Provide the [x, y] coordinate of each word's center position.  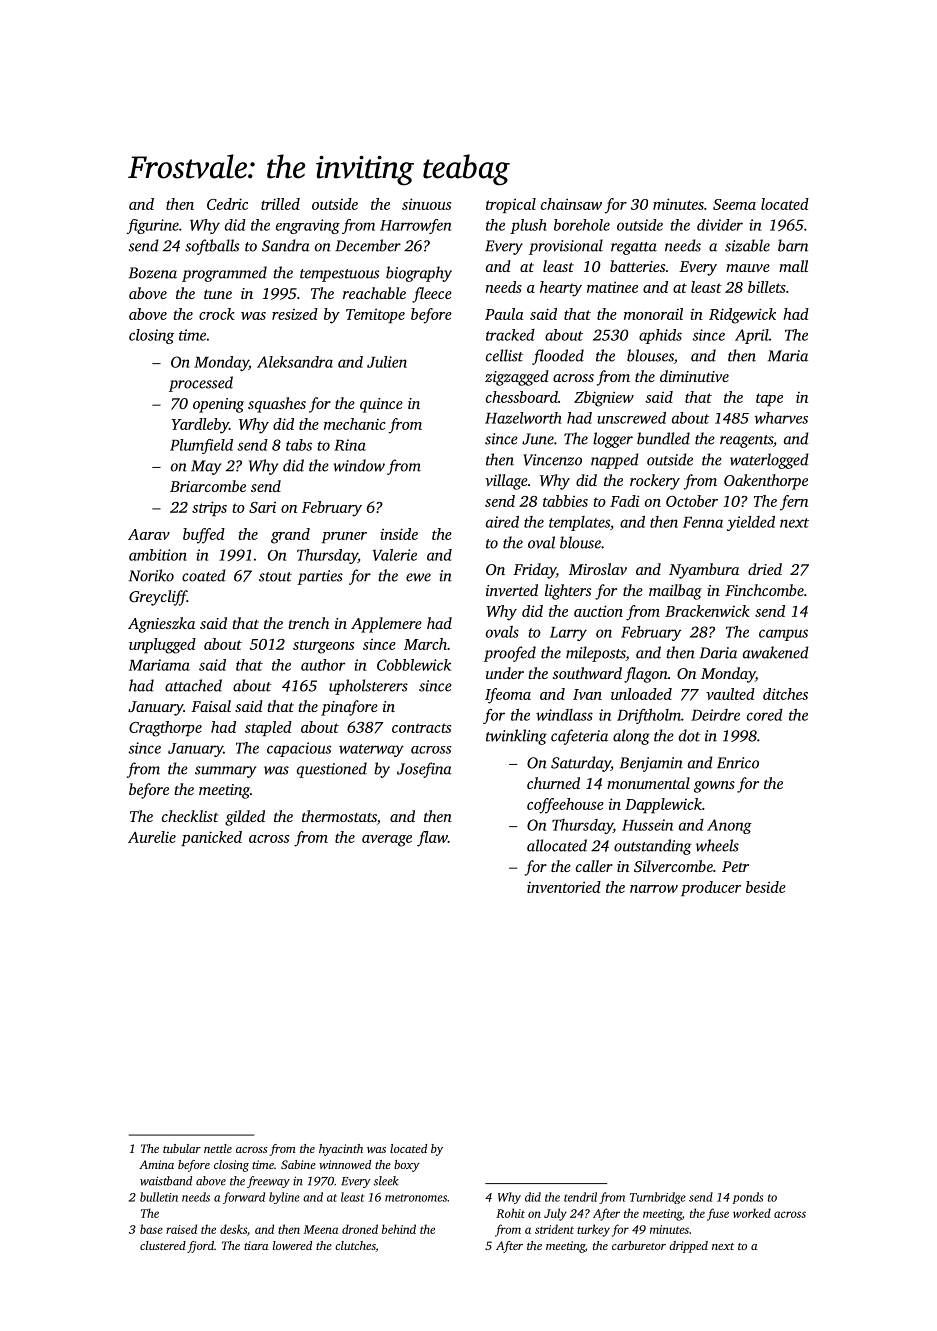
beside [766, 887]
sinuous [426, 204]
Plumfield [201, 446]
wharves [781, 418]
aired [502, 522]
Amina [156, 1164]
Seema [734, 204]
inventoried [564, 887]
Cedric [227, 204]
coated [204, 575]
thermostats [339, 816]
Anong [729, 826]
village [506, 482]
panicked [211, 838]
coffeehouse [565, 806]
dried [765, 569]
